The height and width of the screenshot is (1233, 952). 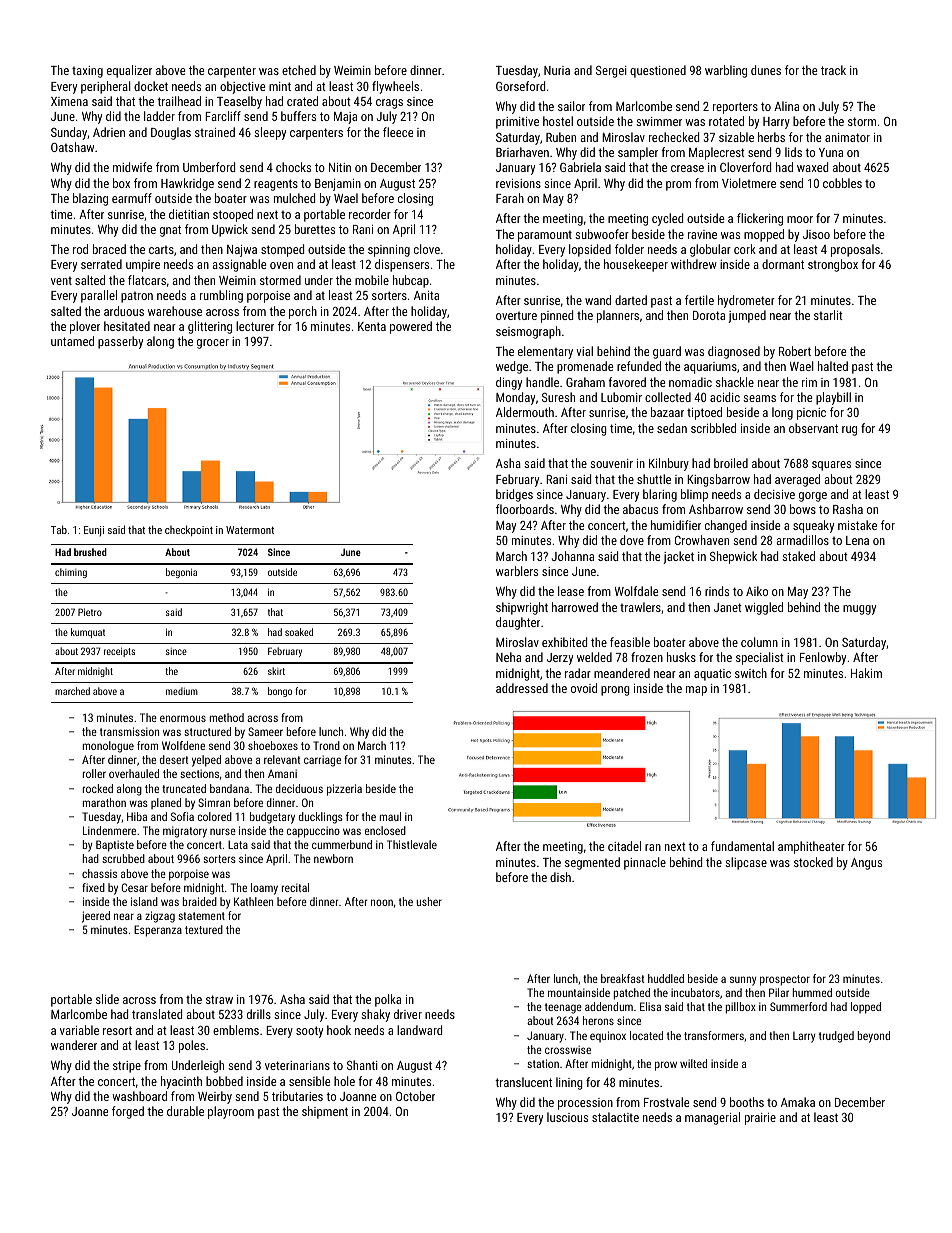 What do you see at coordinates (557, 70) in the screenshot?
I see `Nuria` at bounding box center [557, 70].
